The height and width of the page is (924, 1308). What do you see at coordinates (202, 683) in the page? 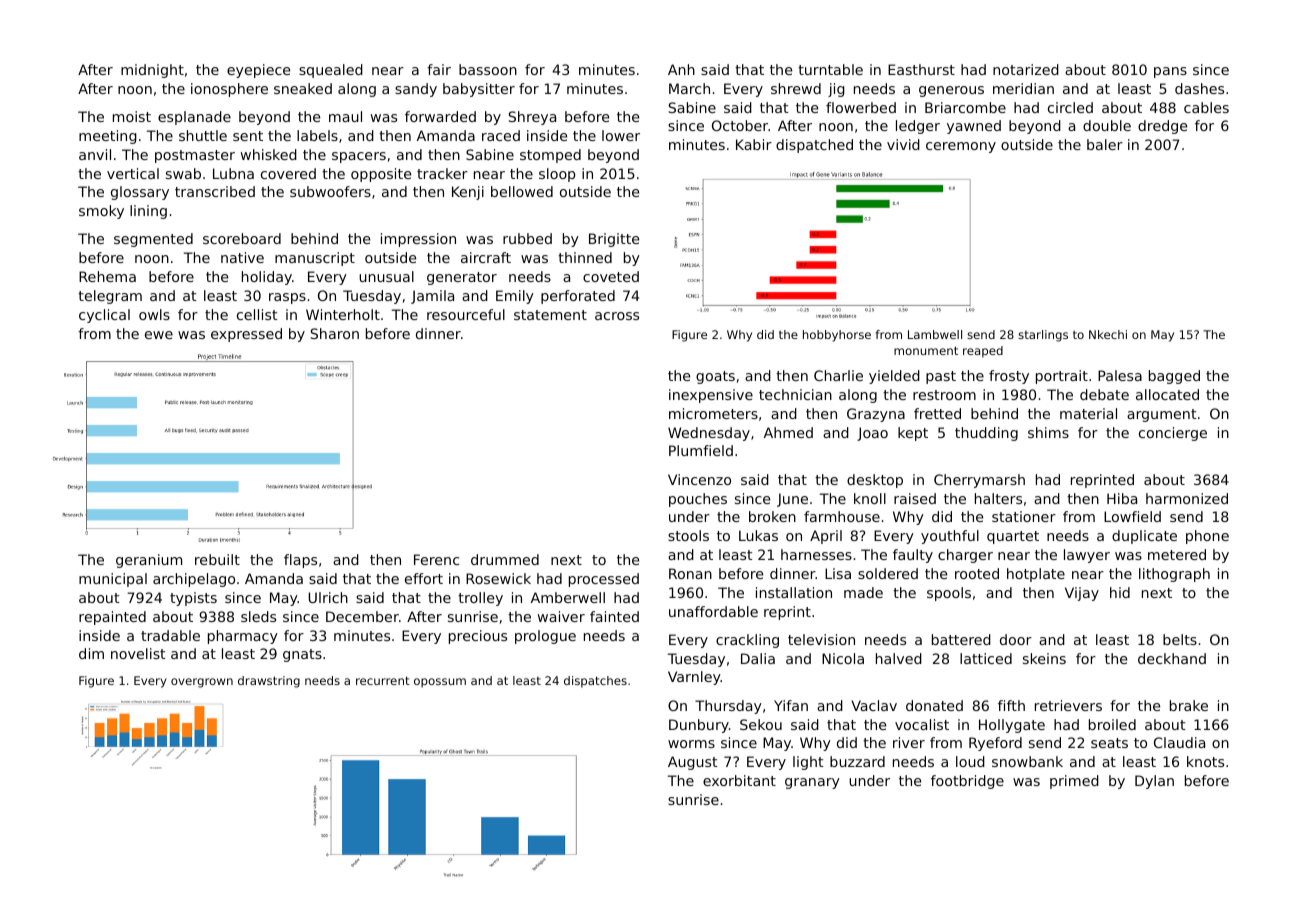
I see `overgrown` at bounding box center [202, 683].
